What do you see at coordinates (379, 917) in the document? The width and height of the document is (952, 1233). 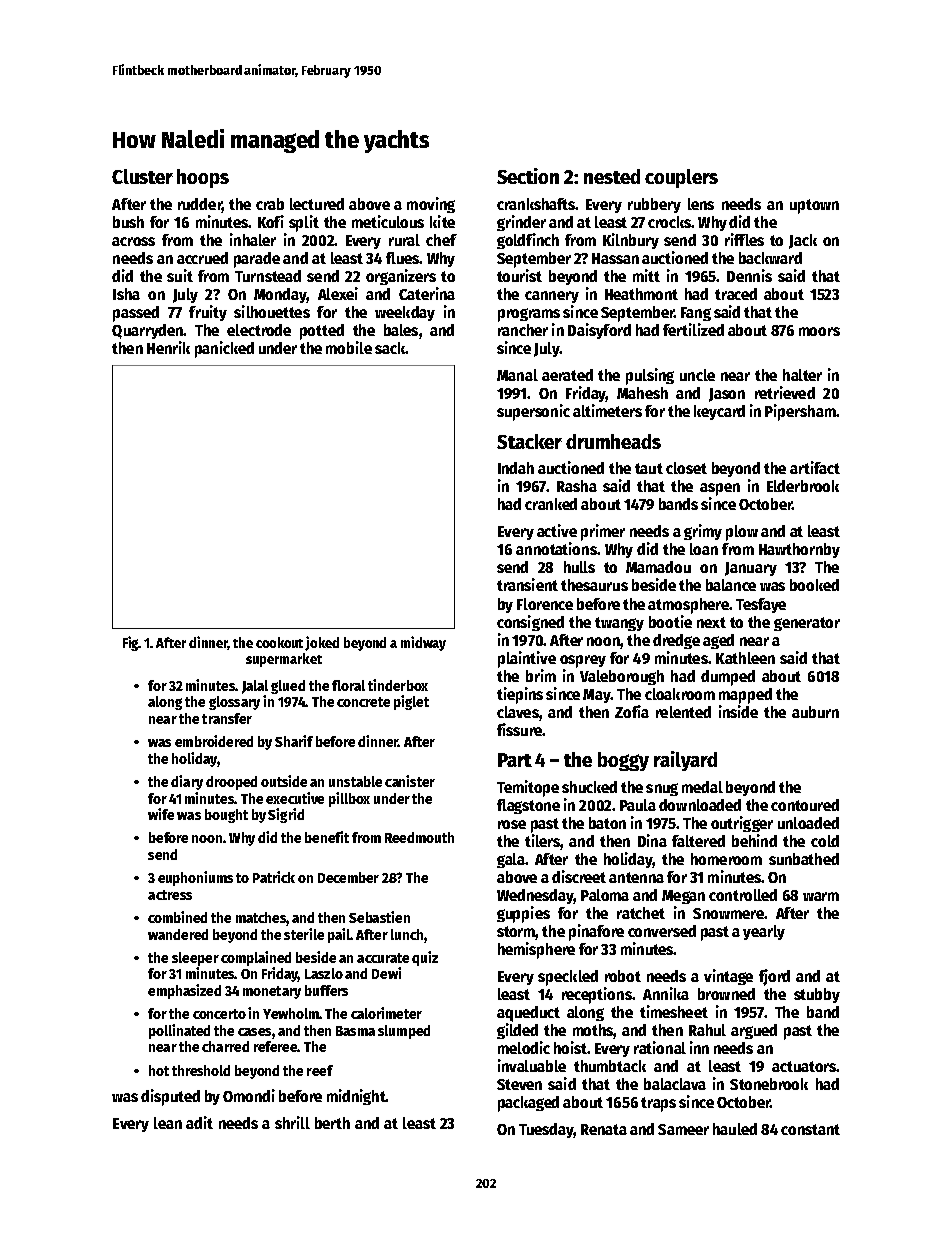 I see `Sebastien` at bounding box center [379, 917].
